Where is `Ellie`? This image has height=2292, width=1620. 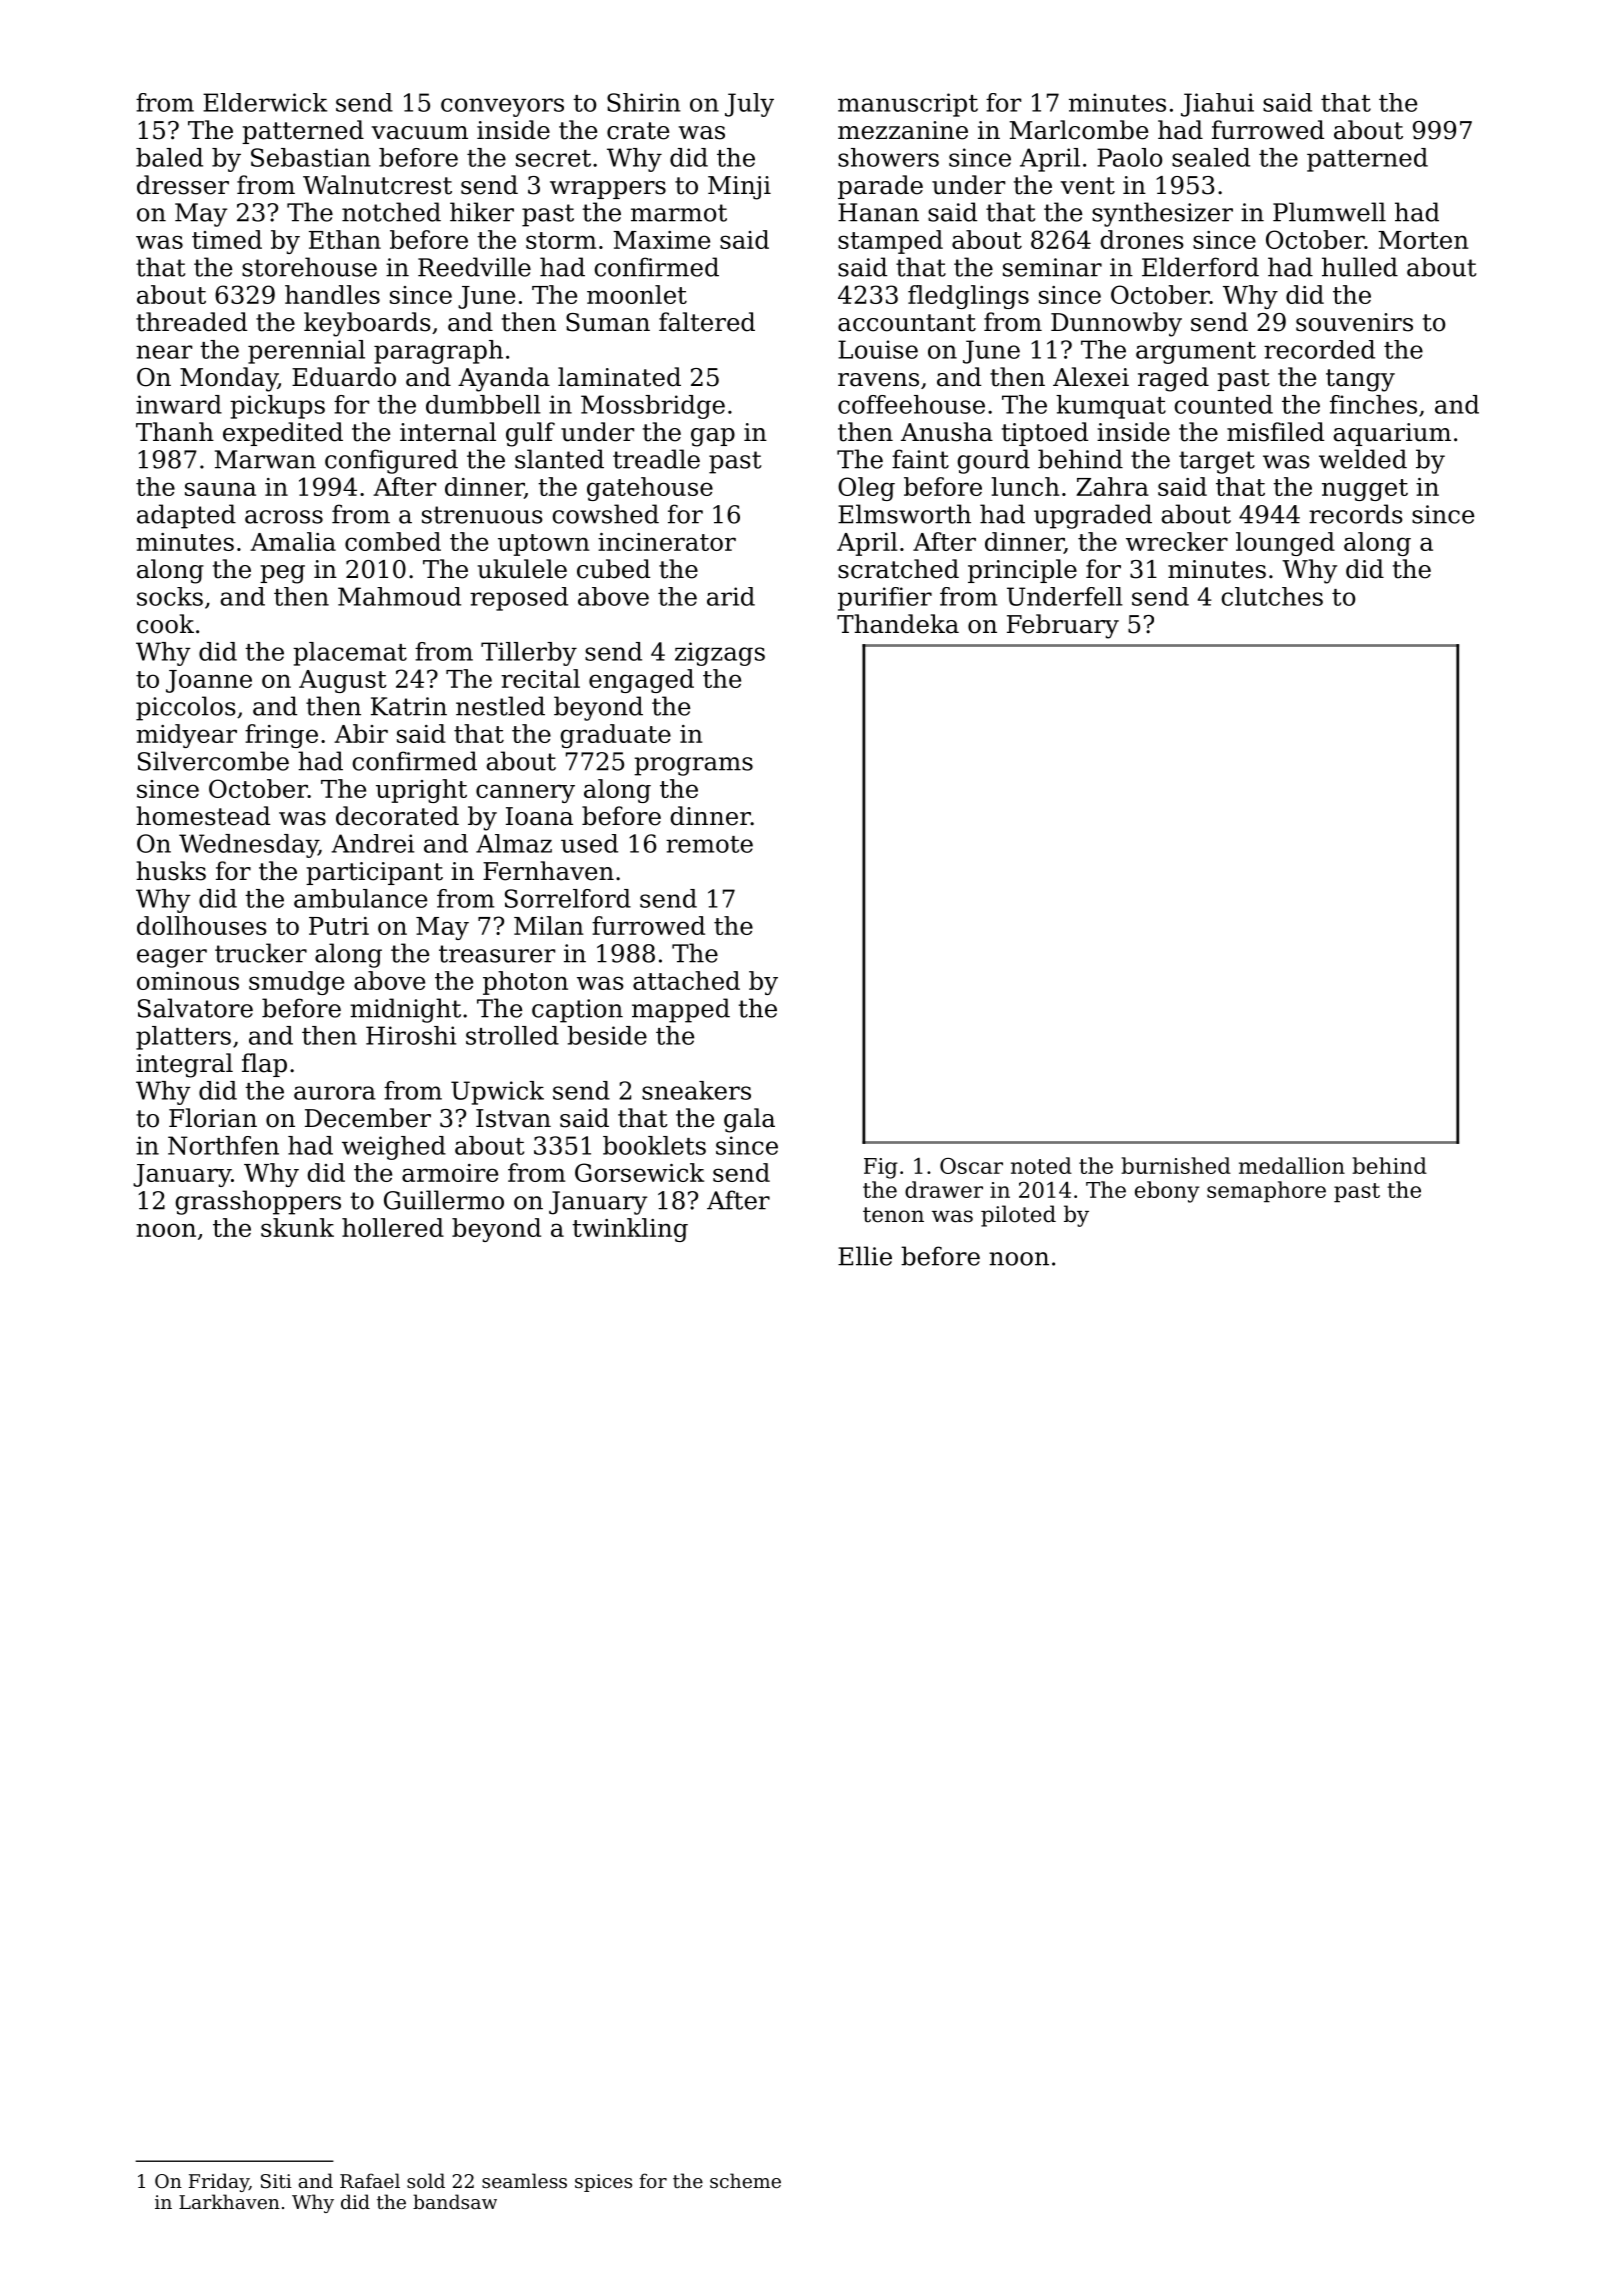
Ellie is located at coordinates (865, 1256).
